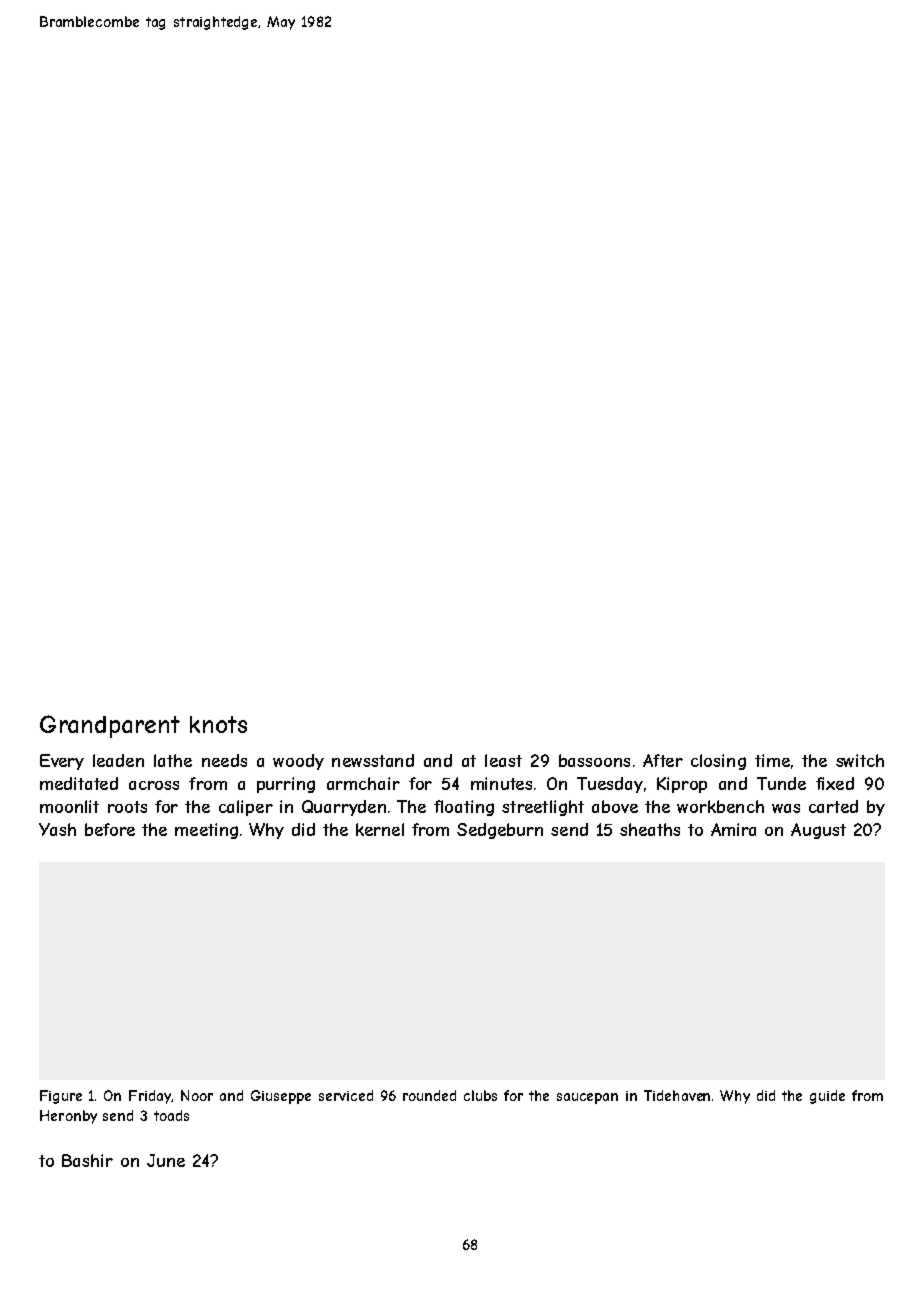 This screenshot has width=924, height=1308. Describe the element at coordinates (480, 1095) in the screenshot. I see `clubs` at that location.
